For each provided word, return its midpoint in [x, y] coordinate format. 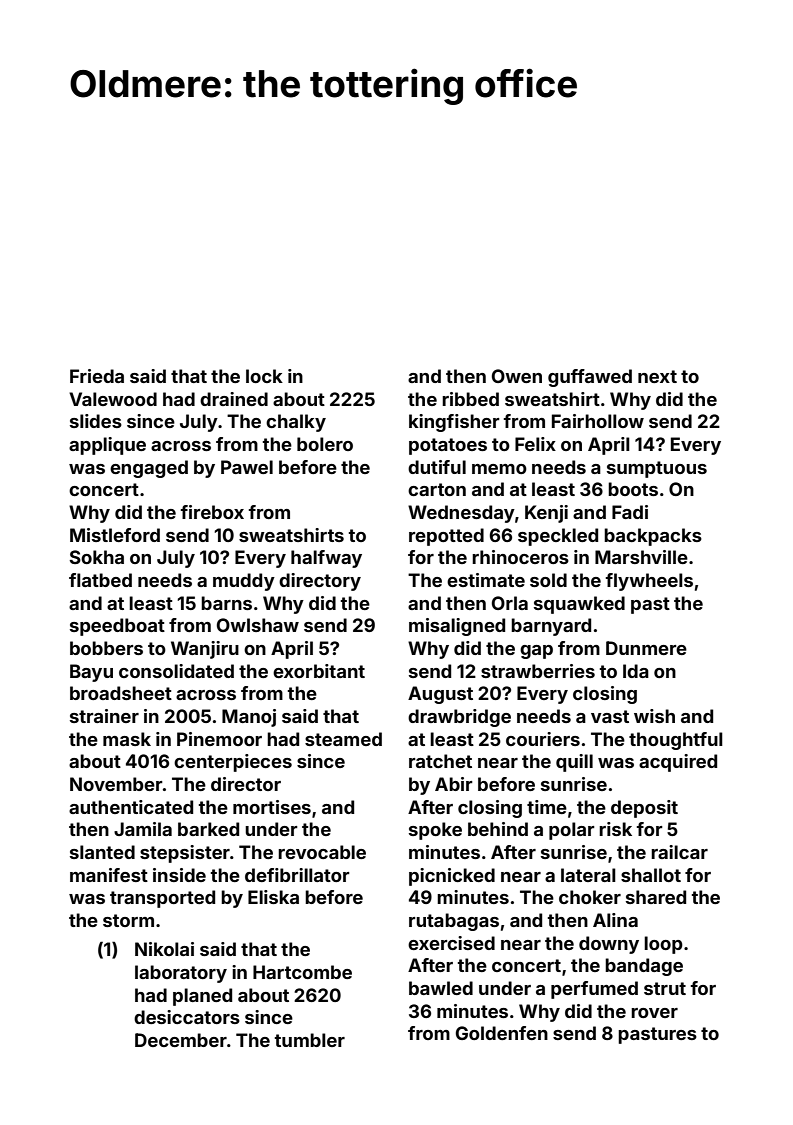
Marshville [641, 557]
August [440, 695]
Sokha [96, 557]
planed [202, 997]
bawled [441, 988]
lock [264, 376]
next [657, 376]
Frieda [97, 376]
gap [536, 652]
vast [610, 716]
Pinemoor [219, 739]
